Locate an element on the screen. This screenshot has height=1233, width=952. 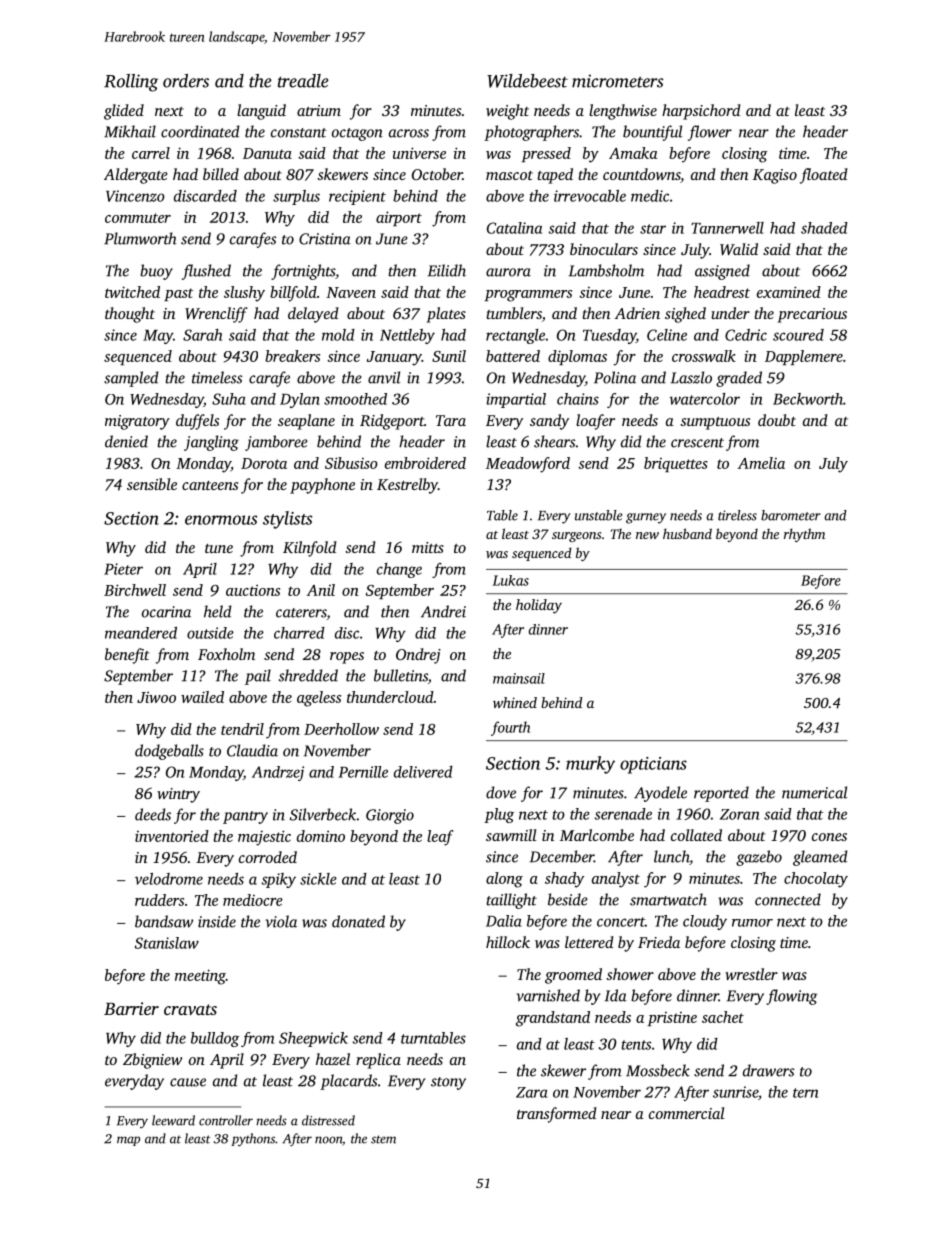
Barrier is located at coordinates (131, 1008).
